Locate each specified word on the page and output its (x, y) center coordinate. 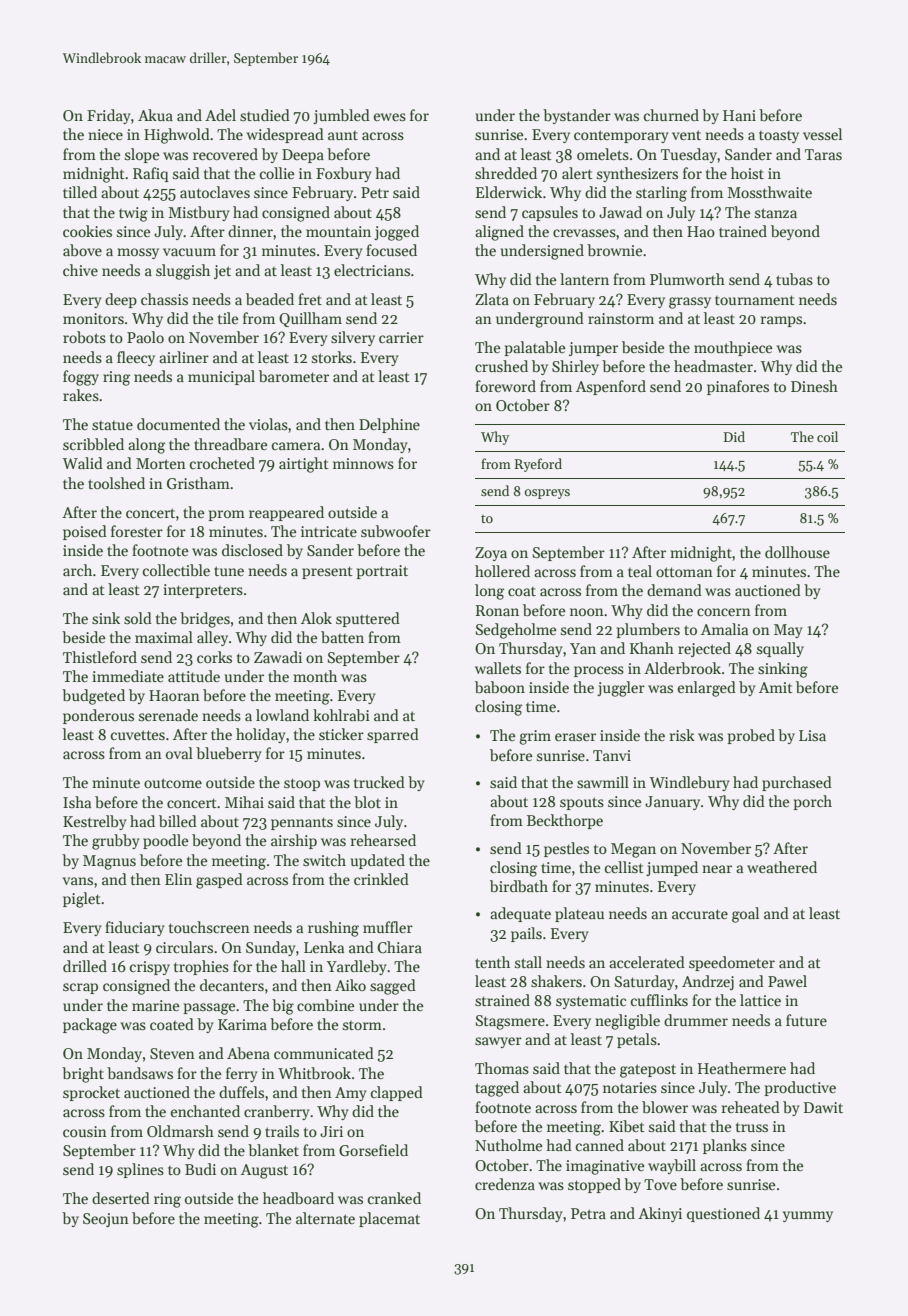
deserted (121, 1198)
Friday (109, 116)
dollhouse (797, 552)
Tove (660, 1184)
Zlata (492, 299)
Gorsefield (373, 1150)
